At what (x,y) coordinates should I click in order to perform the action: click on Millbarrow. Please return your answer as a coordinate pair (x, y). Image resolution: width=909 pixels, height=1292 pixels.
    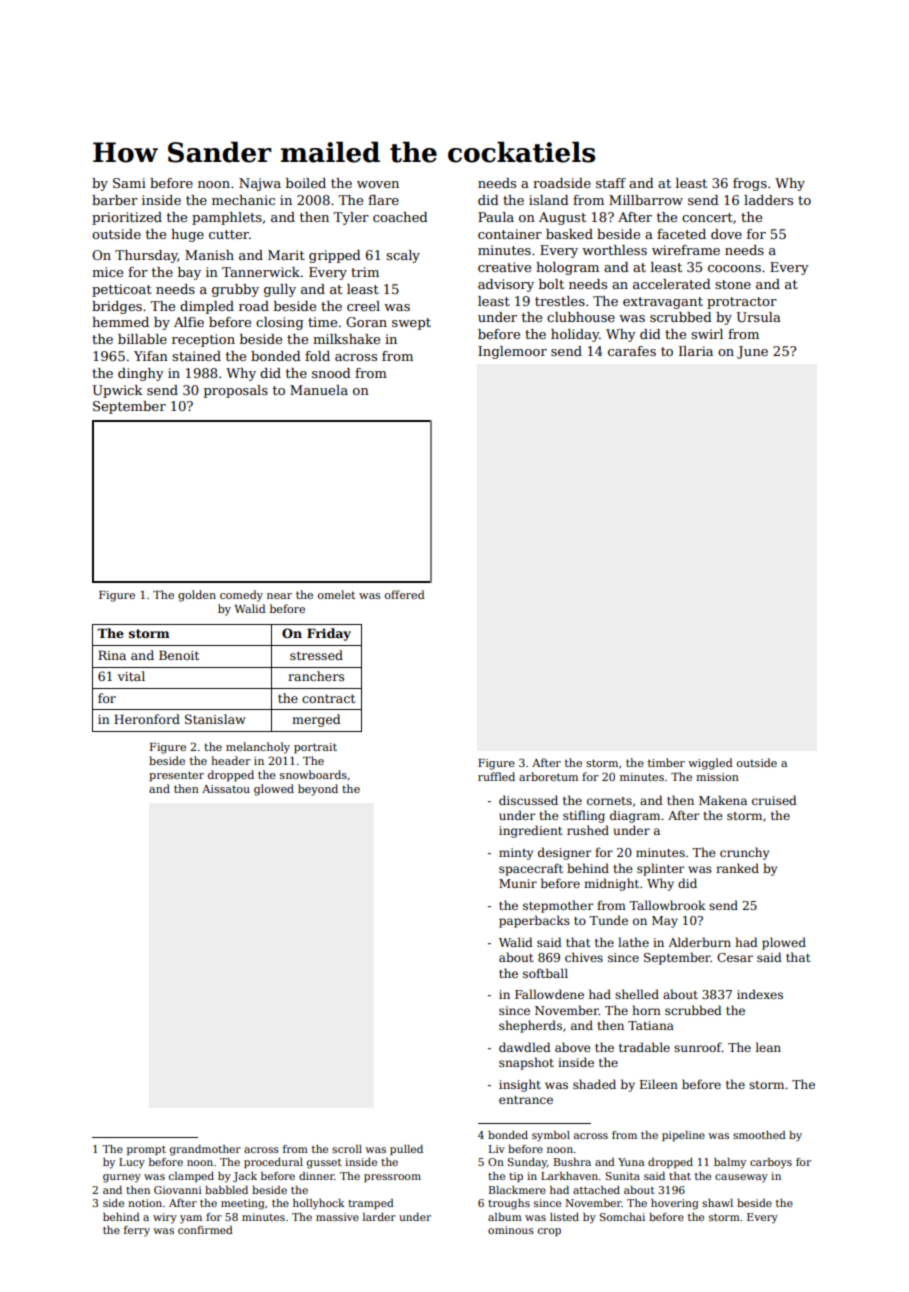
    Looking at the image, I should click on (646, 200).
